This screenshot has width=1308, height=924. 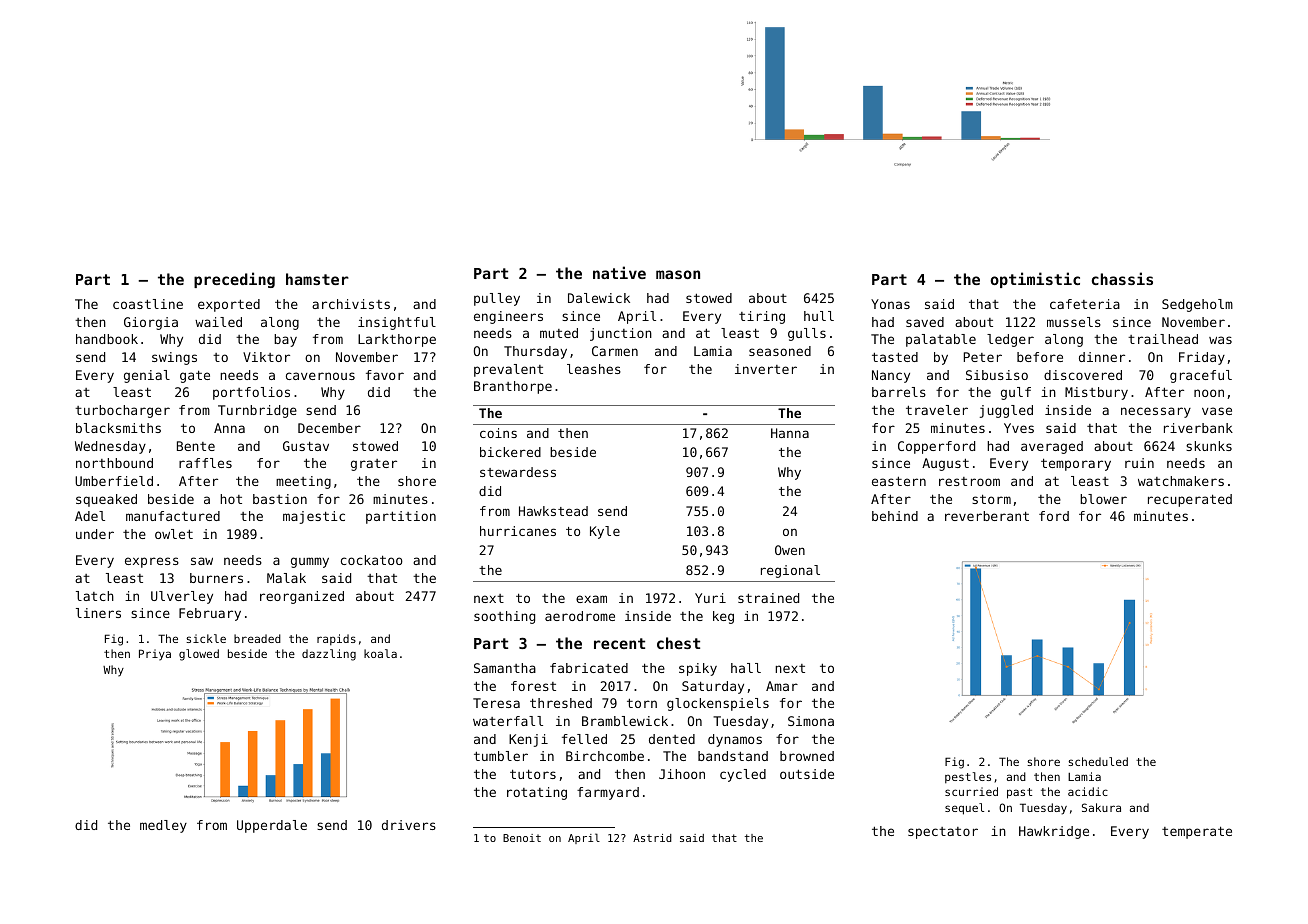 I want to click on tasted, so click(x=895, y=357).
